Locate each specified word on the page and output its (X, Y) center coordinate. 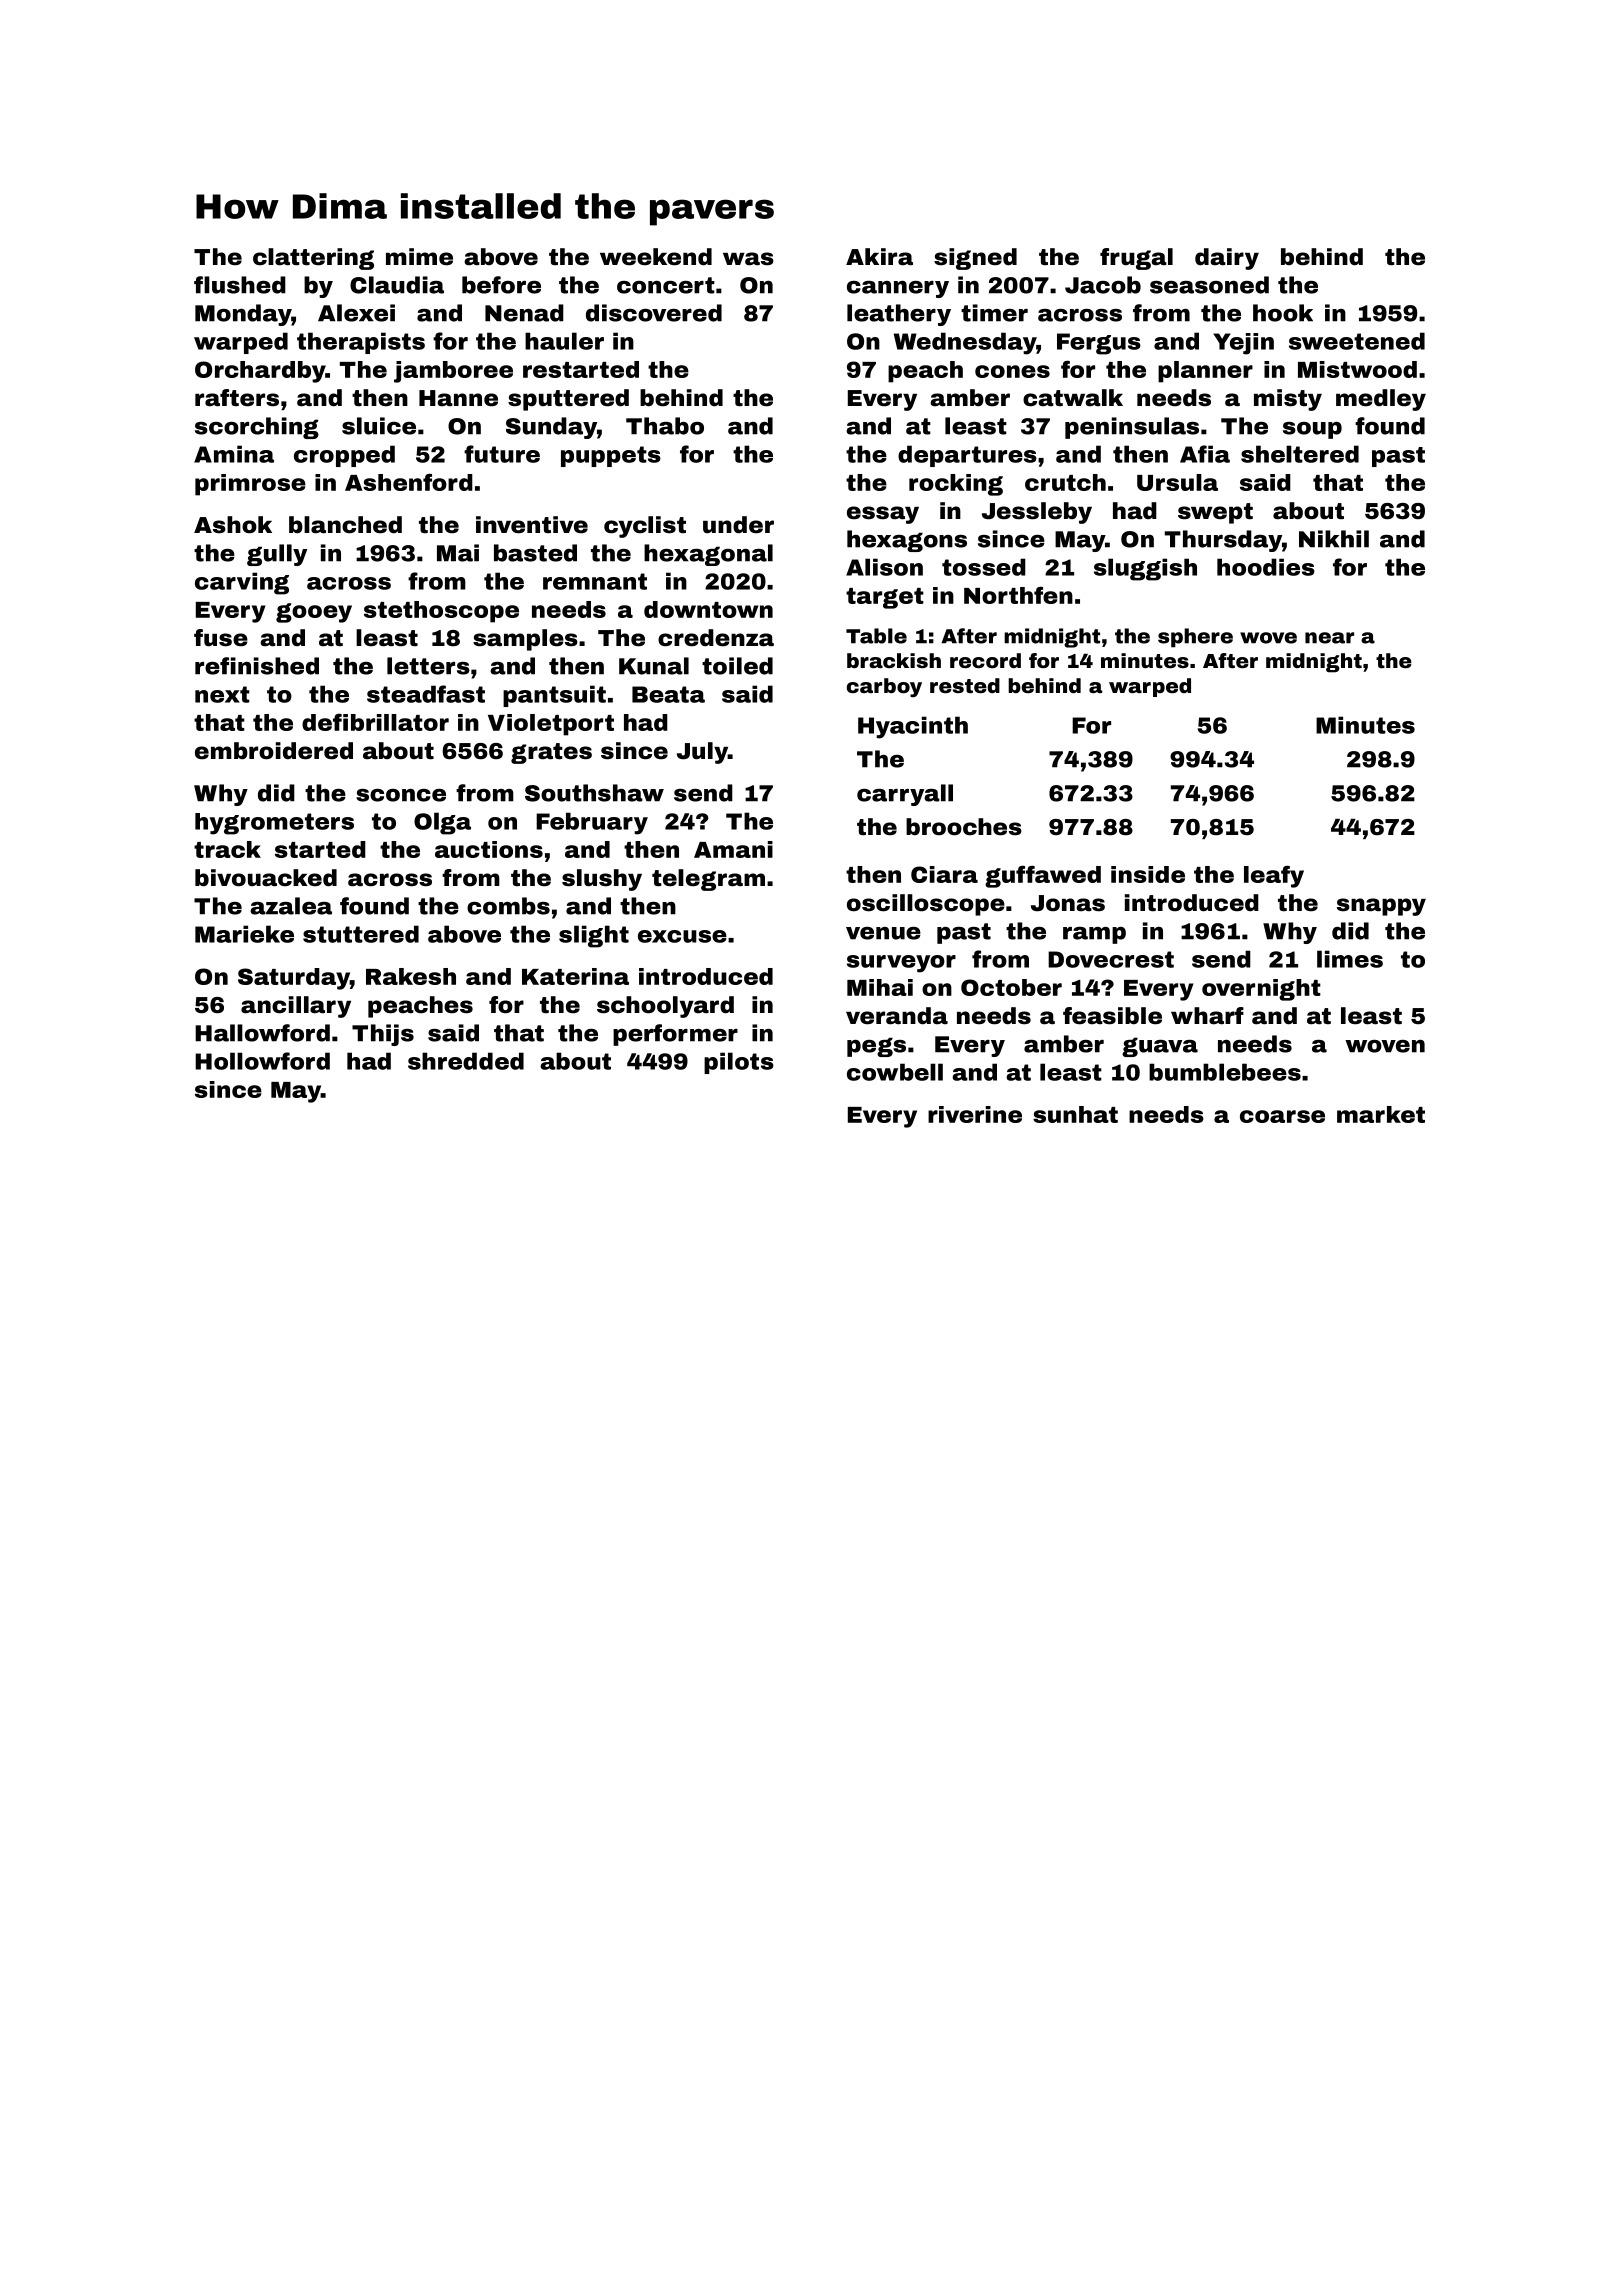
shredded (466, 1061)
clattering (313, 259)
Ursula (1177, 482)
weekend (656, 257)
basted (535, 553)
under (738, 525)
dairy (1227, 259)
